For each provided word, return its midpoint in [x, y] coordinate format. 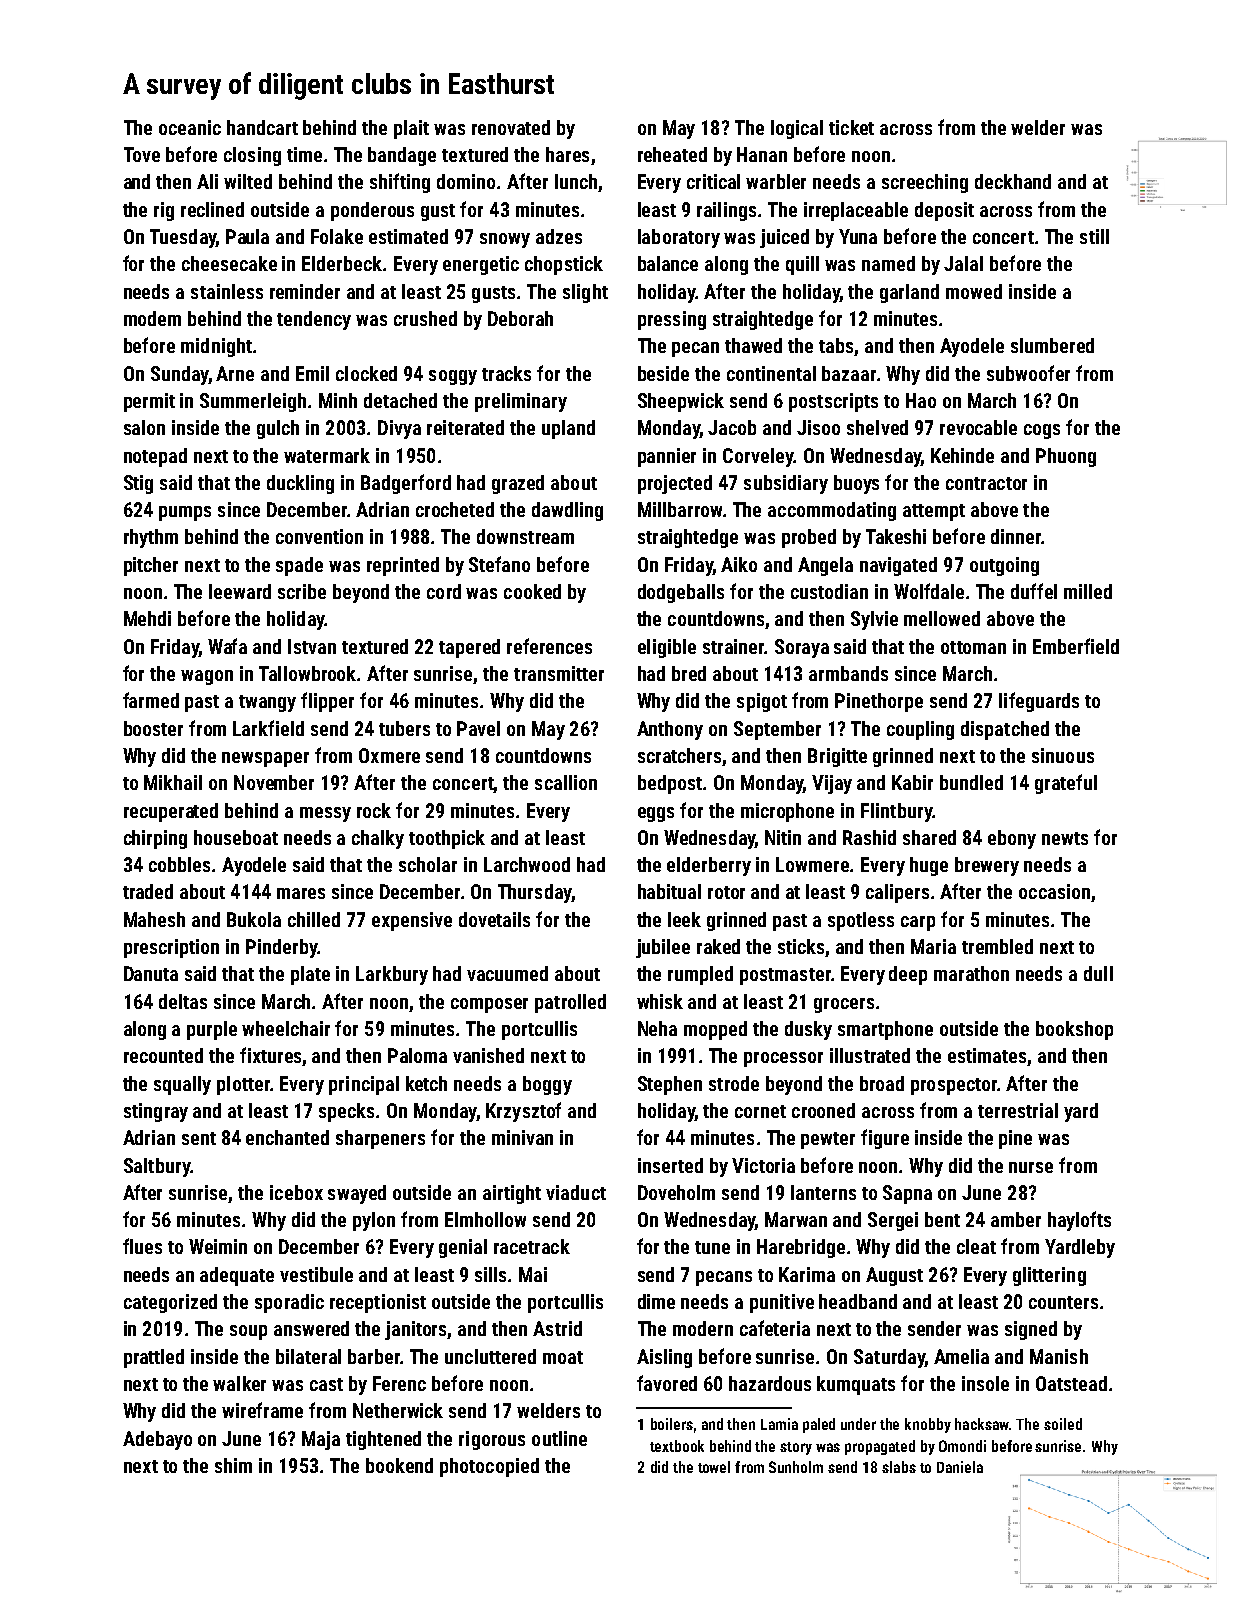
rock [374, 810]
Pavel [478, 728]
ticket [851, 127]
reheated [672, 154]
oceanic [190, 127]
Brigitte [837, 757]
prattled [154, 1358]
